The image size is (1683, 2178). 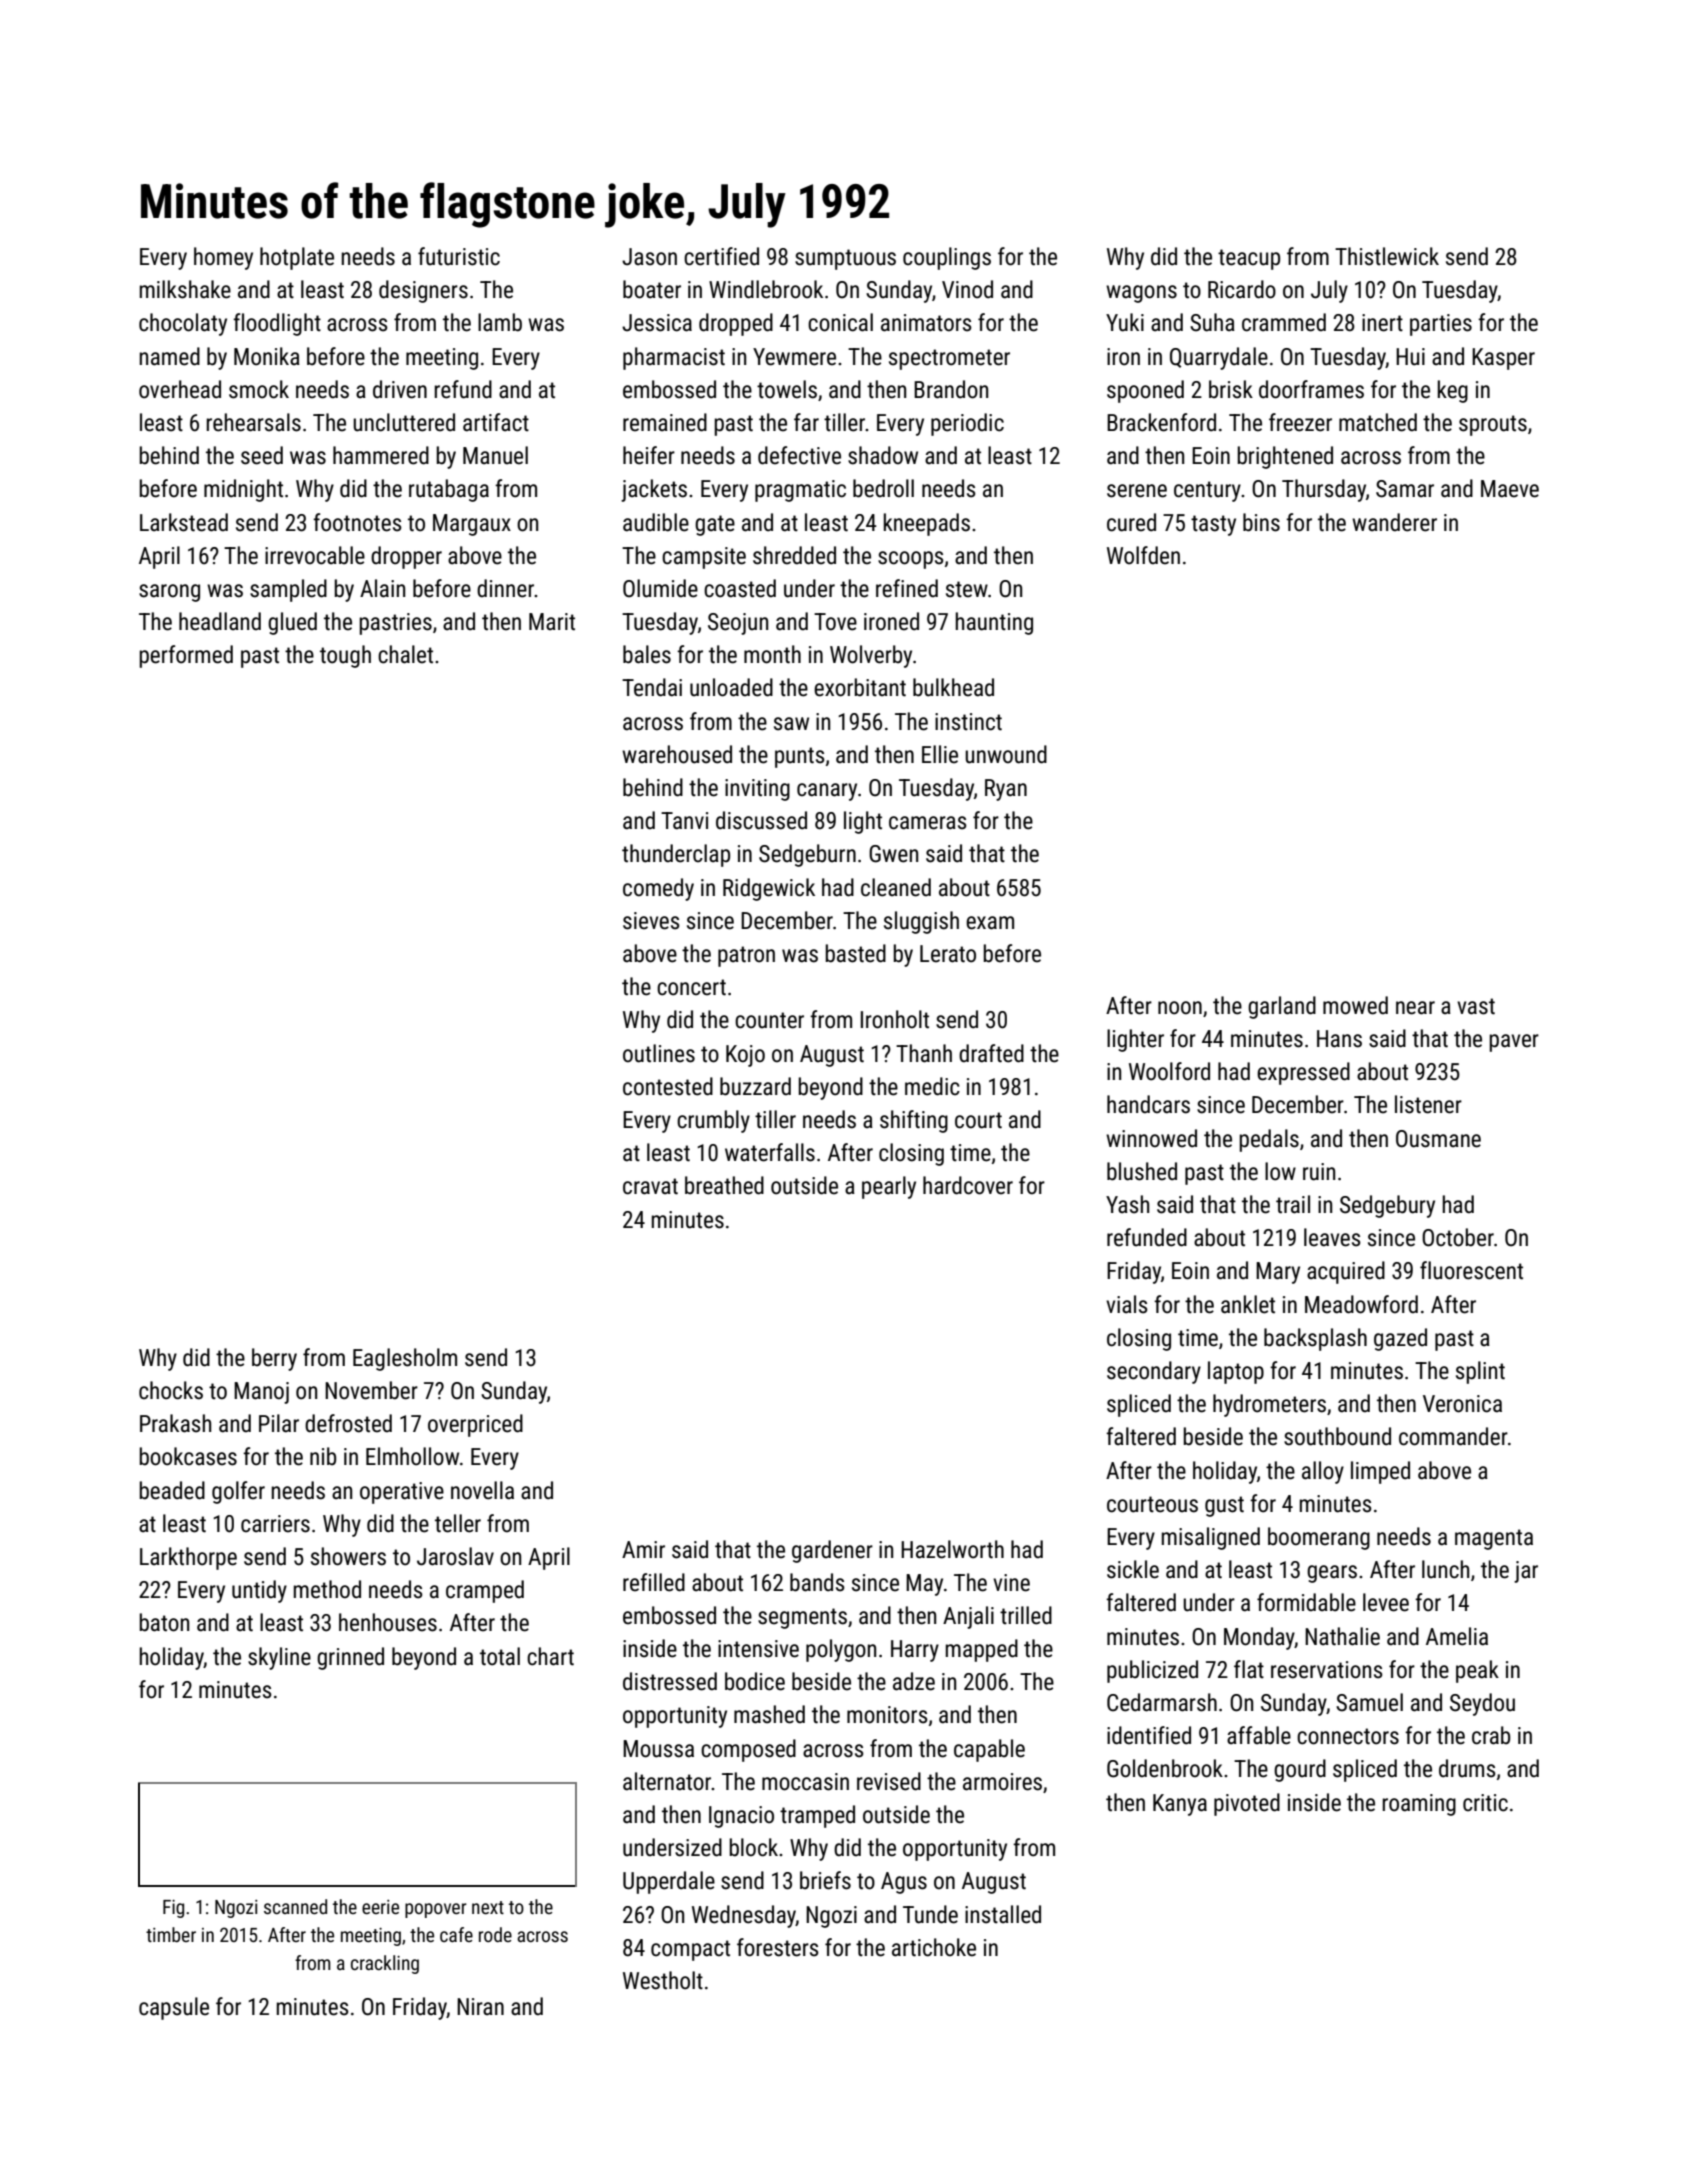 What do you see at coordinates (1458, 1237) in the image?
I see `October` at bounding box center [1458, 1237].
